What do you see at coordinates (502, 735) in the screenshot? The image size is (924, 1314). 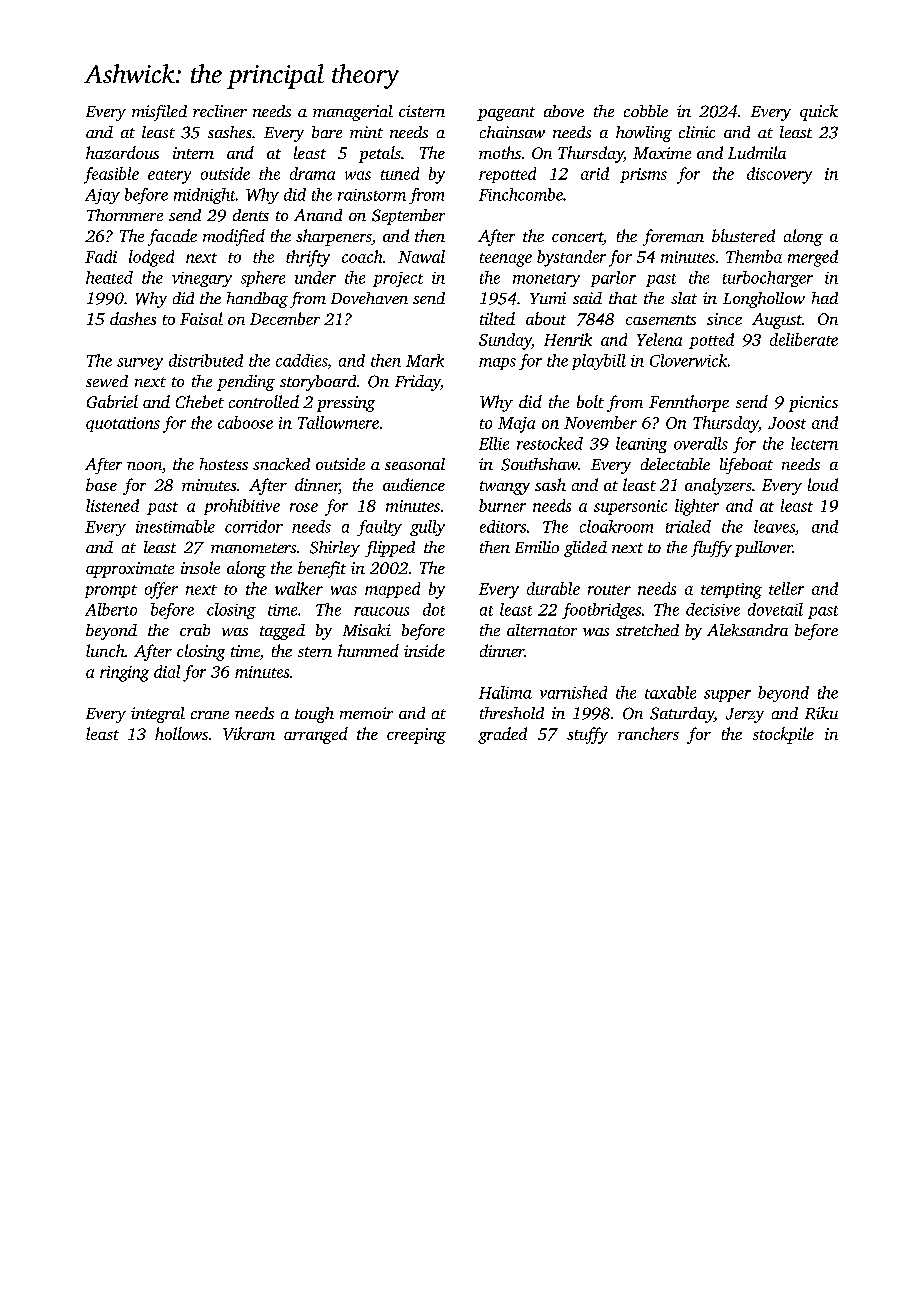 I see `graded` at bounding box center [502, 735].
